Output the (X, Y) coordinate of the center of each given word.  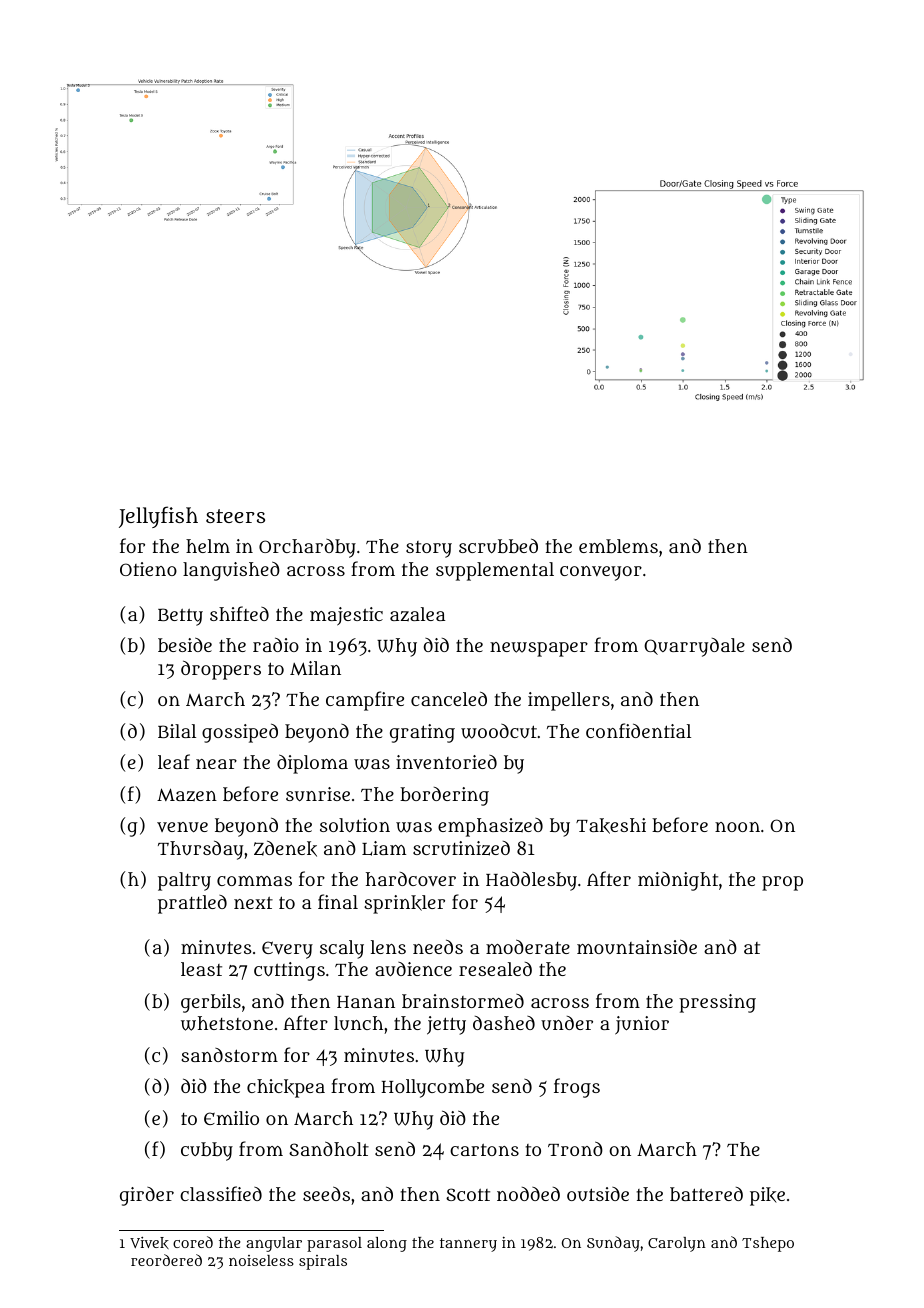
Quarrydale (694, 647)
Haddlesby (531, 881)
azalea (417, 614)
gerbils (211, 1003)
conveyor (601, 573)
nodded (528, 1194)
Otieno (148, 569)
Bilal (177, 731)
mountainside (637, 946)
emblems (618, 546)
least (201, 969)
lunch (358, 1023)
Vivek (149, 1243)
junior (642, 1025)
